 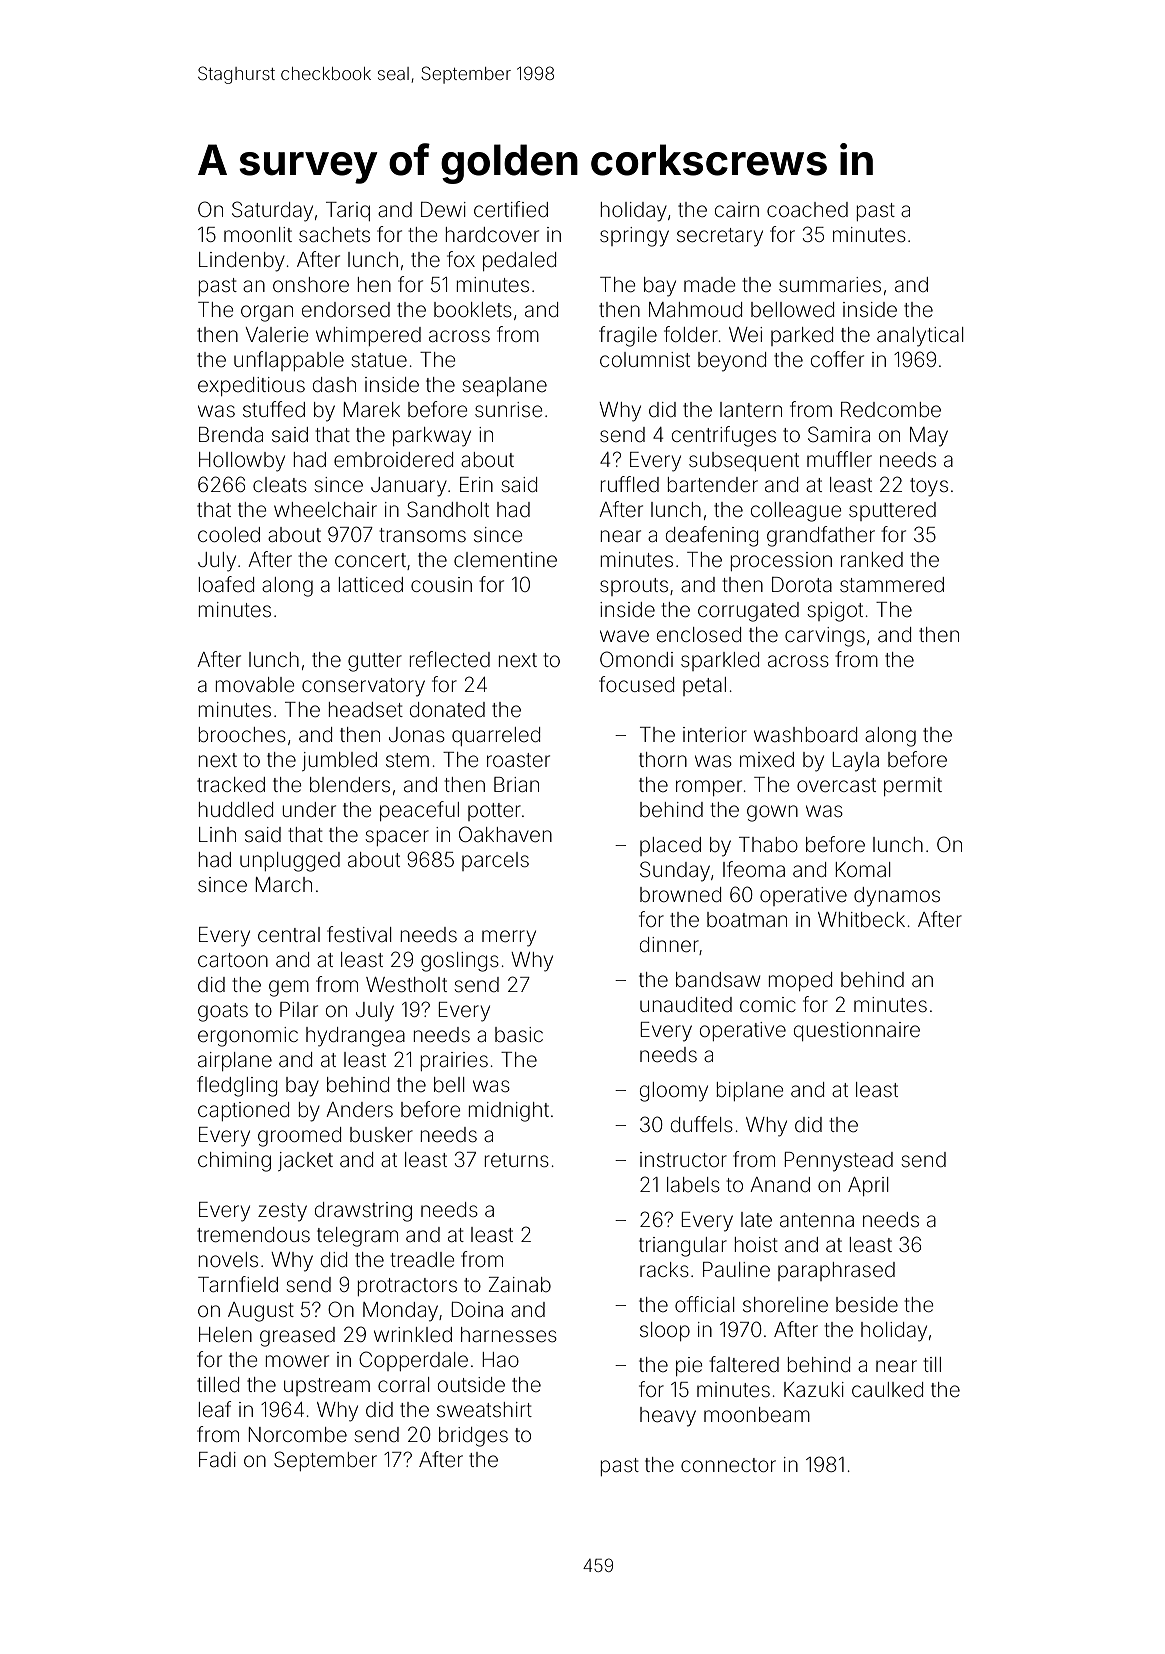 What do you see at coordinates (422, 1260) in the image?
I see `treadle` at bounding box center [422, 1260].
